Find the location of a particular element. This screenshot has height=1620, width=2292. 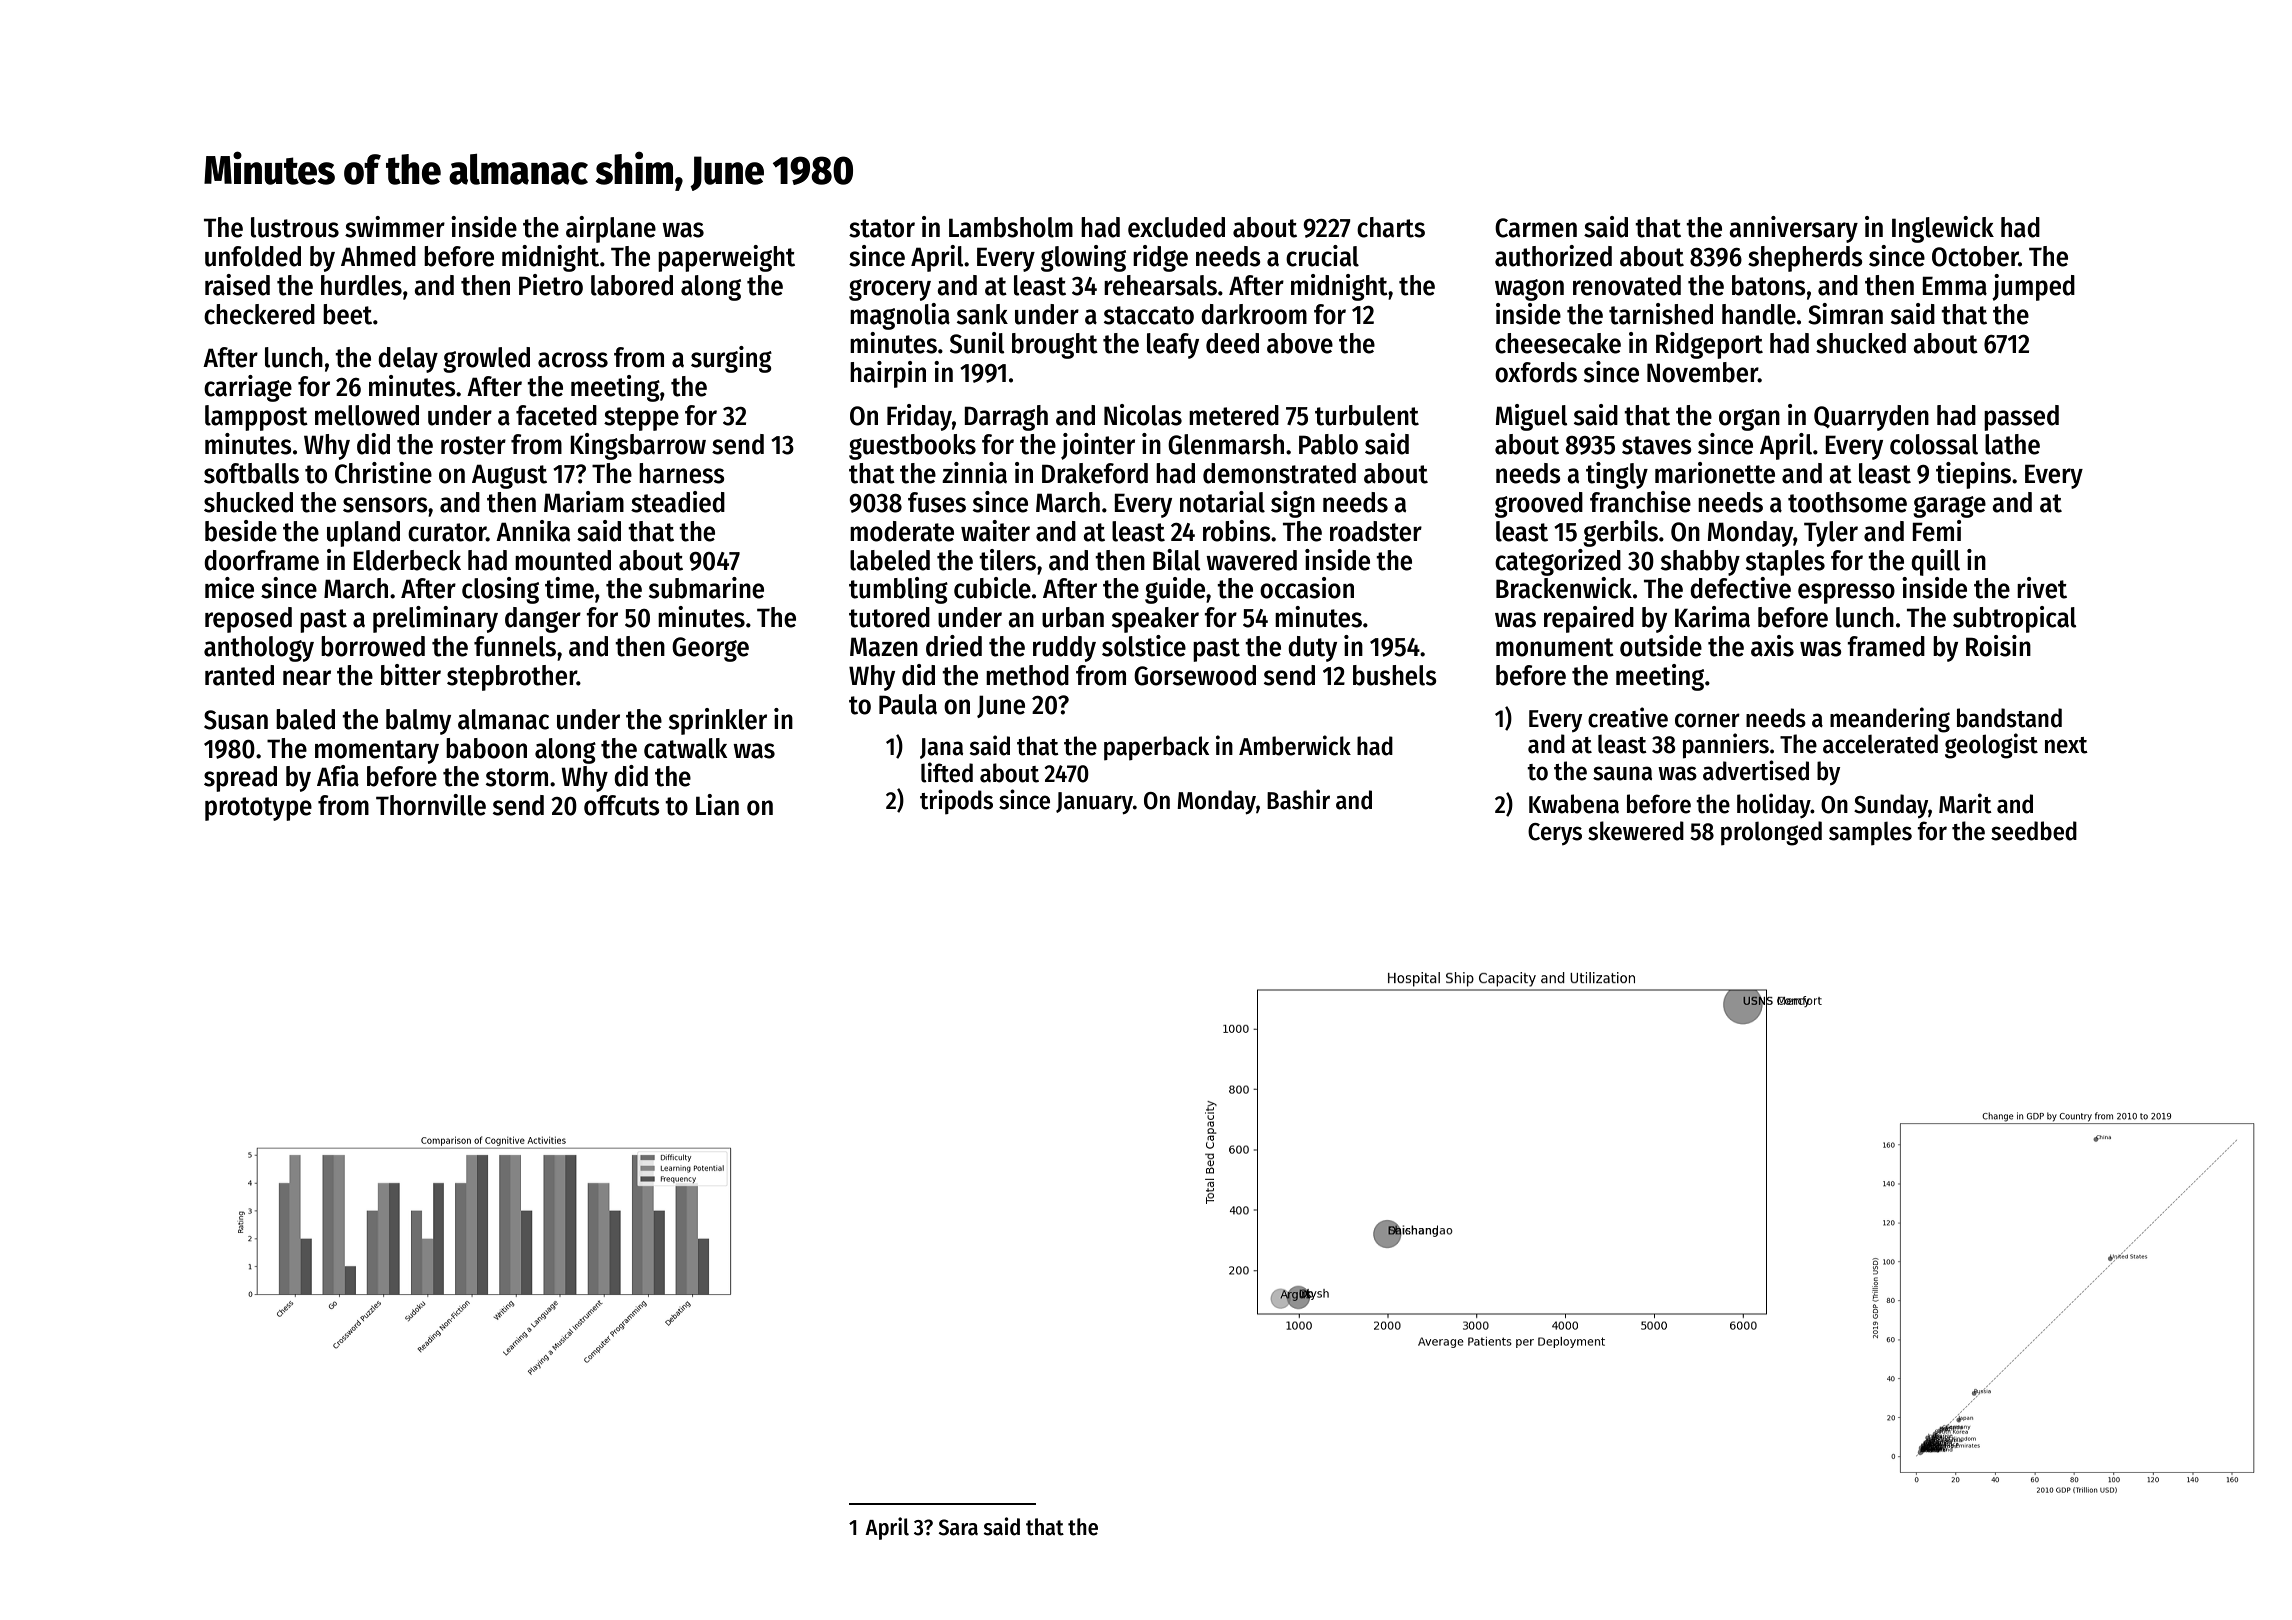

anniversary is located at coordinates (1793, 229).
